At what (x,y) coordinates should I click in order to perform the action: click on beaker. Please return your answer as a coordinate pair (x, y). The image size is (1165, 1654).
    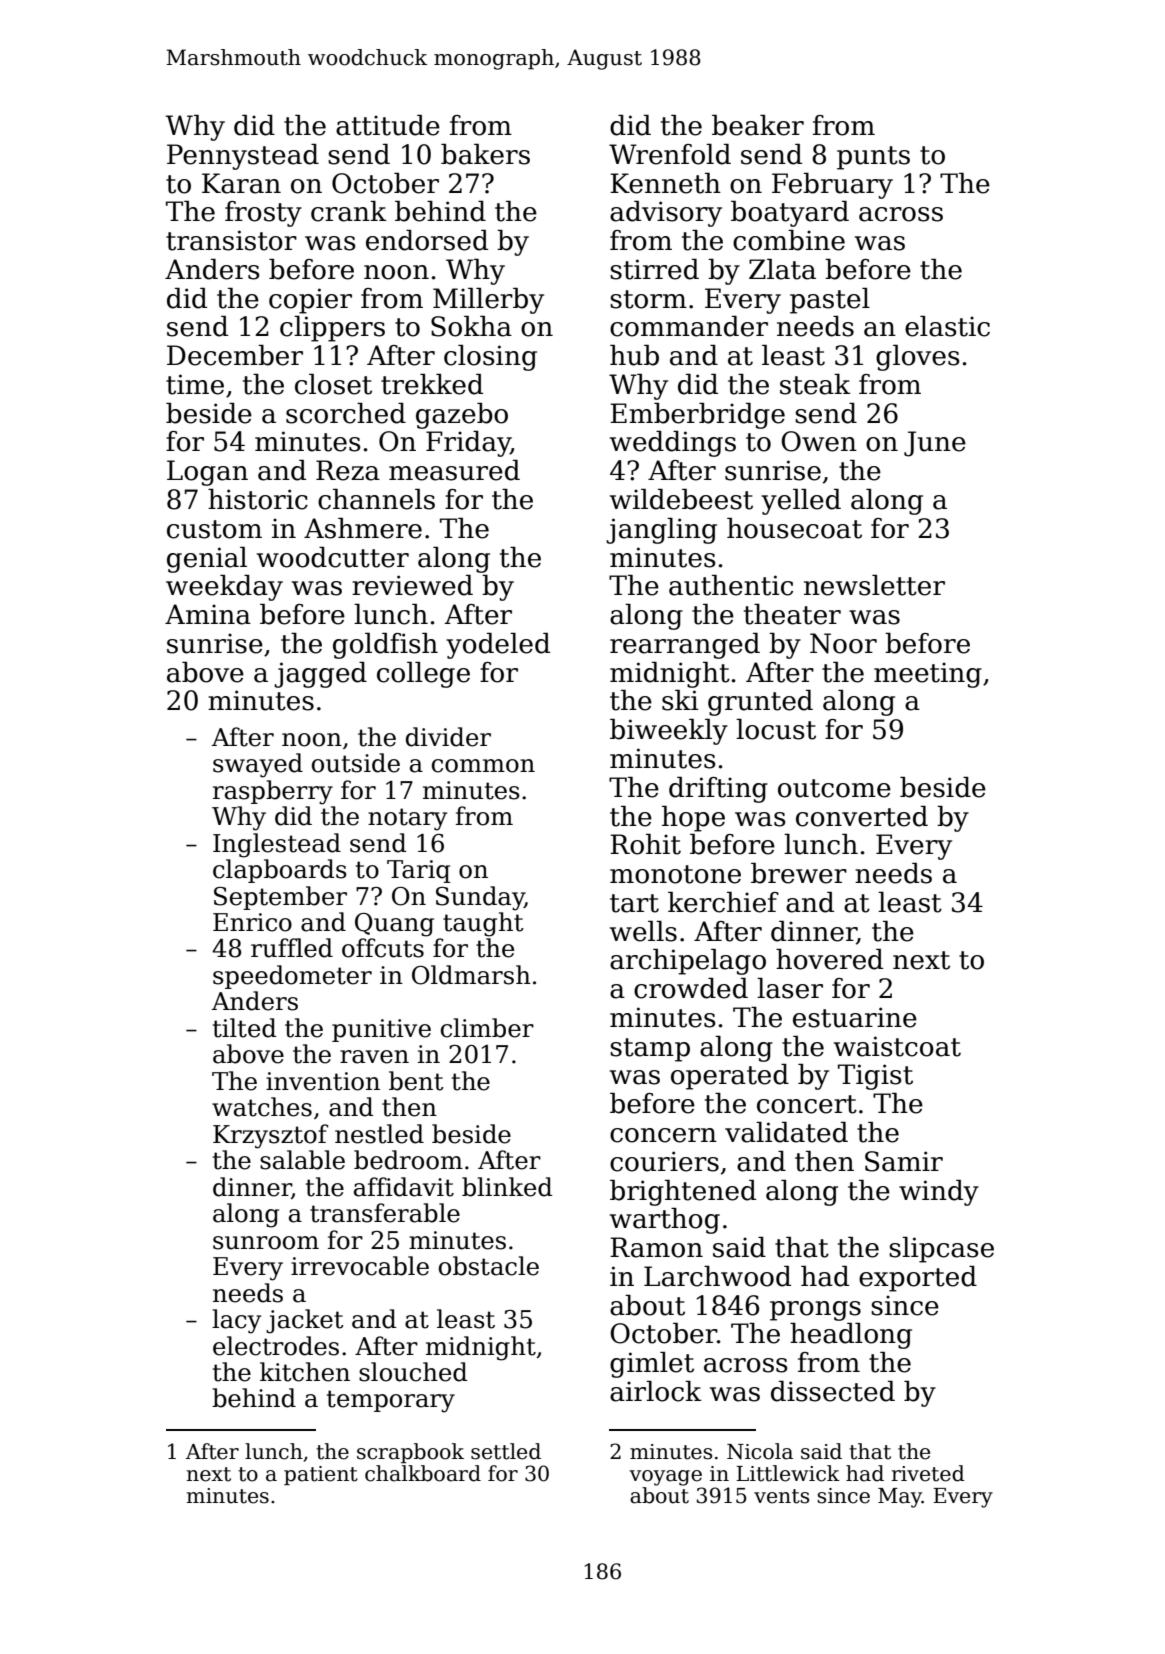
    Looking at the image, I should click on (758, 125).
